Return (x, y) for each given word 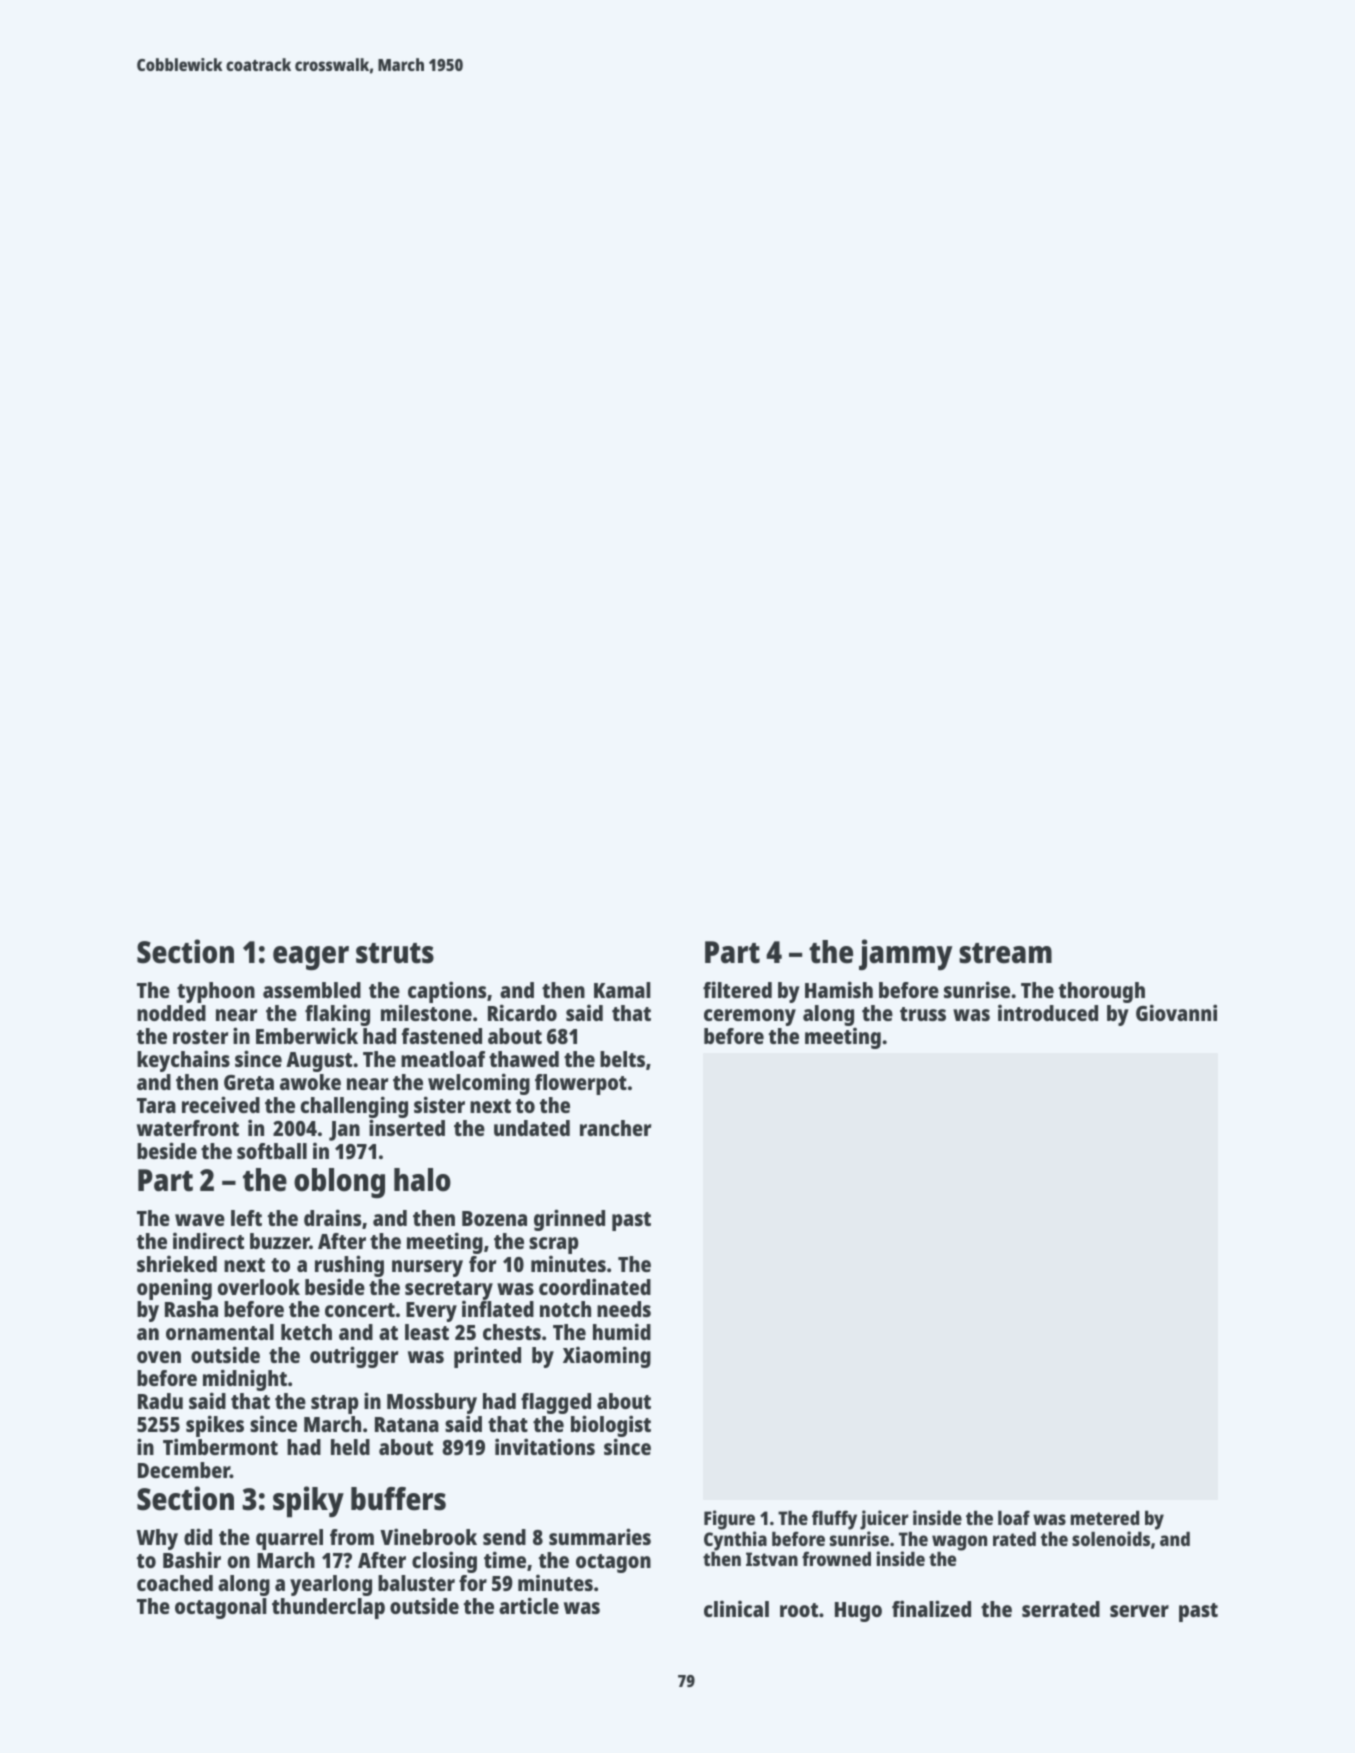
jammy (905, 954)
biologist (611, 1426)
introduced (1048, 1013)
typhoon (216, 992)
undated (532, 1128)
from (352, 1537)
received (221, 1104)
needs (624, 1309)
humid (622, 1331)
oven (159, 1357)
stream (1005, 953)
